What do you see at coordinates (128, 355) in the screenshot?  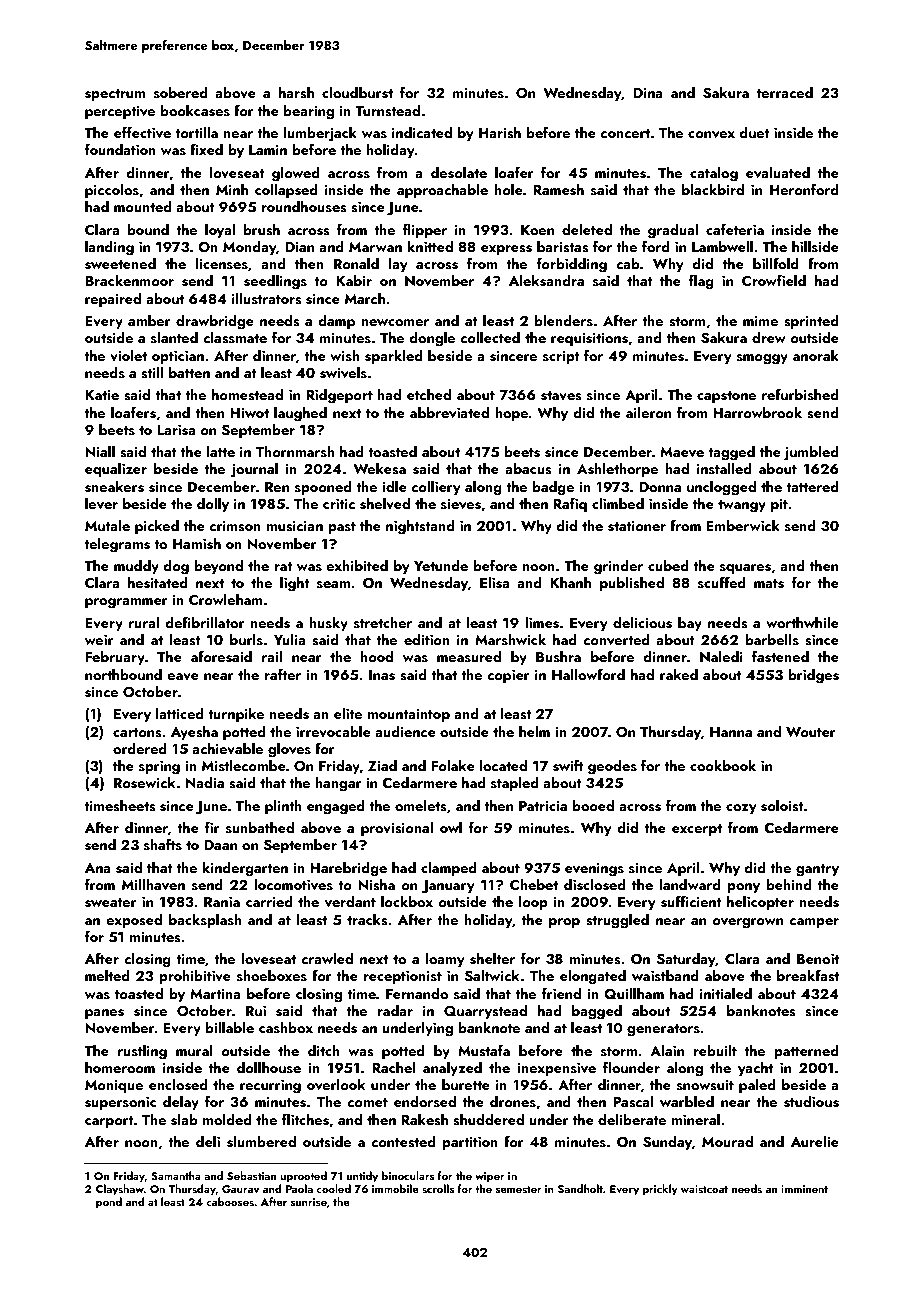 I see `violet` at bounding box center [128, 355].
